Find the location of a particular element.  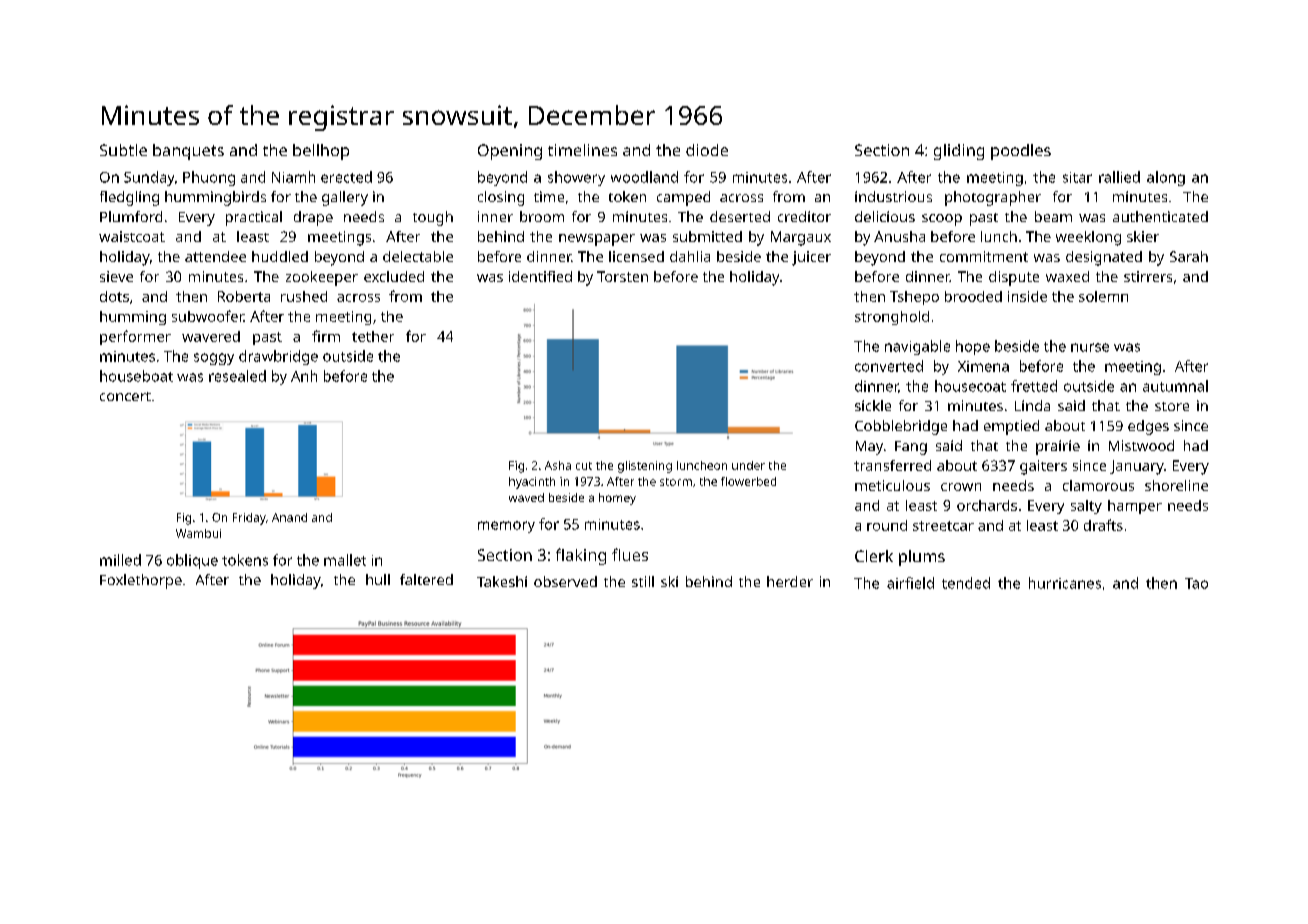

Linda is located at coordinates (1032, 405).
